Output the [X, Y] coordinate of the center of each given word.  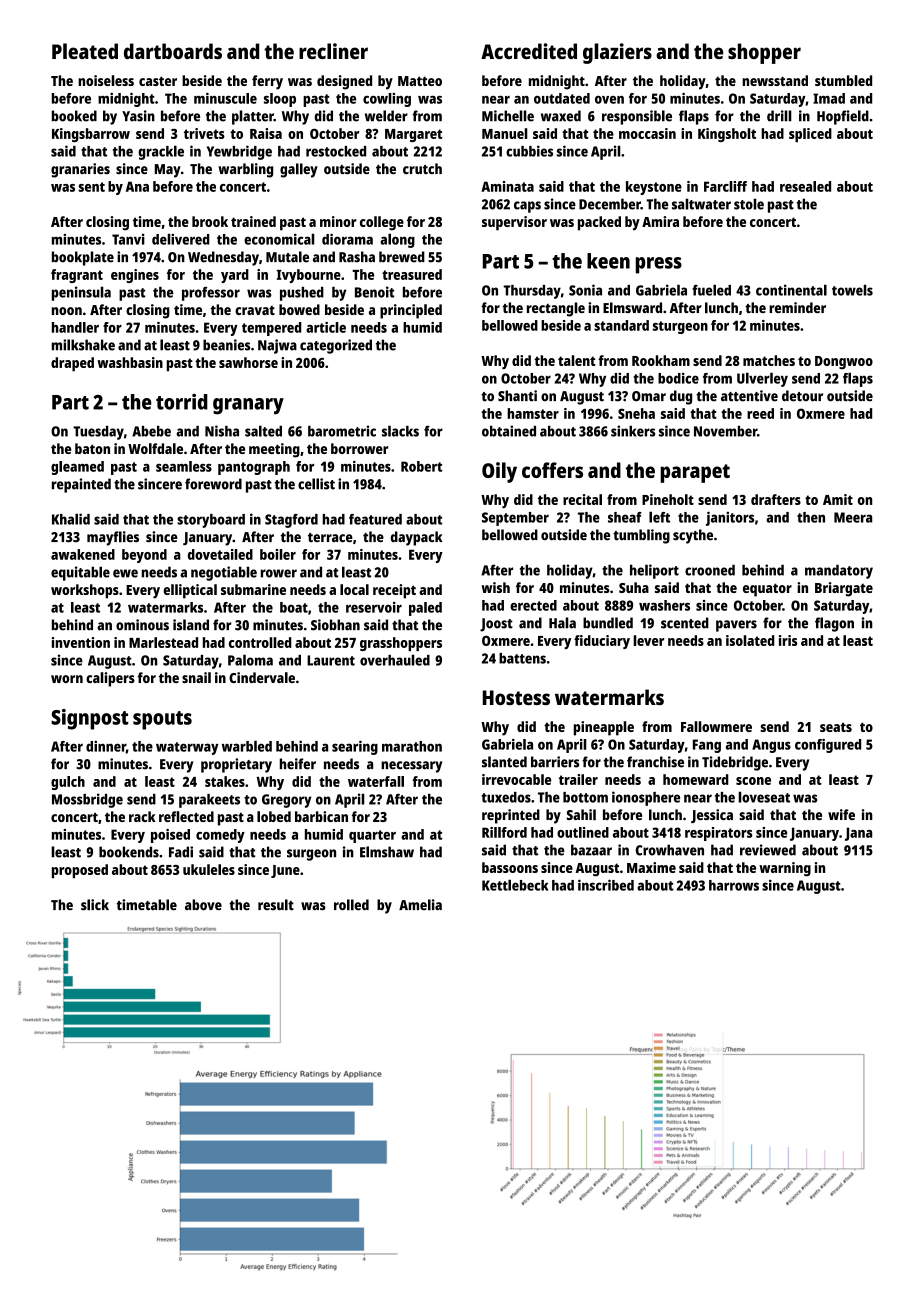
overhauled [395, 660]
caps [527, 207]
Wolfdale [155, 448]
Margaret [413, 135]
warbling [245, 170]
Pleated [85, 51]
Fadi [181, 852]
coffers [552, 470]
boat [294, 607]
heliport [654, 571]
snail [196, 677]
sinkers [633, 431]
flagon [834, 624]
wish [495, 587]
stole [749, 204]
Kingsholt [727, 135]
